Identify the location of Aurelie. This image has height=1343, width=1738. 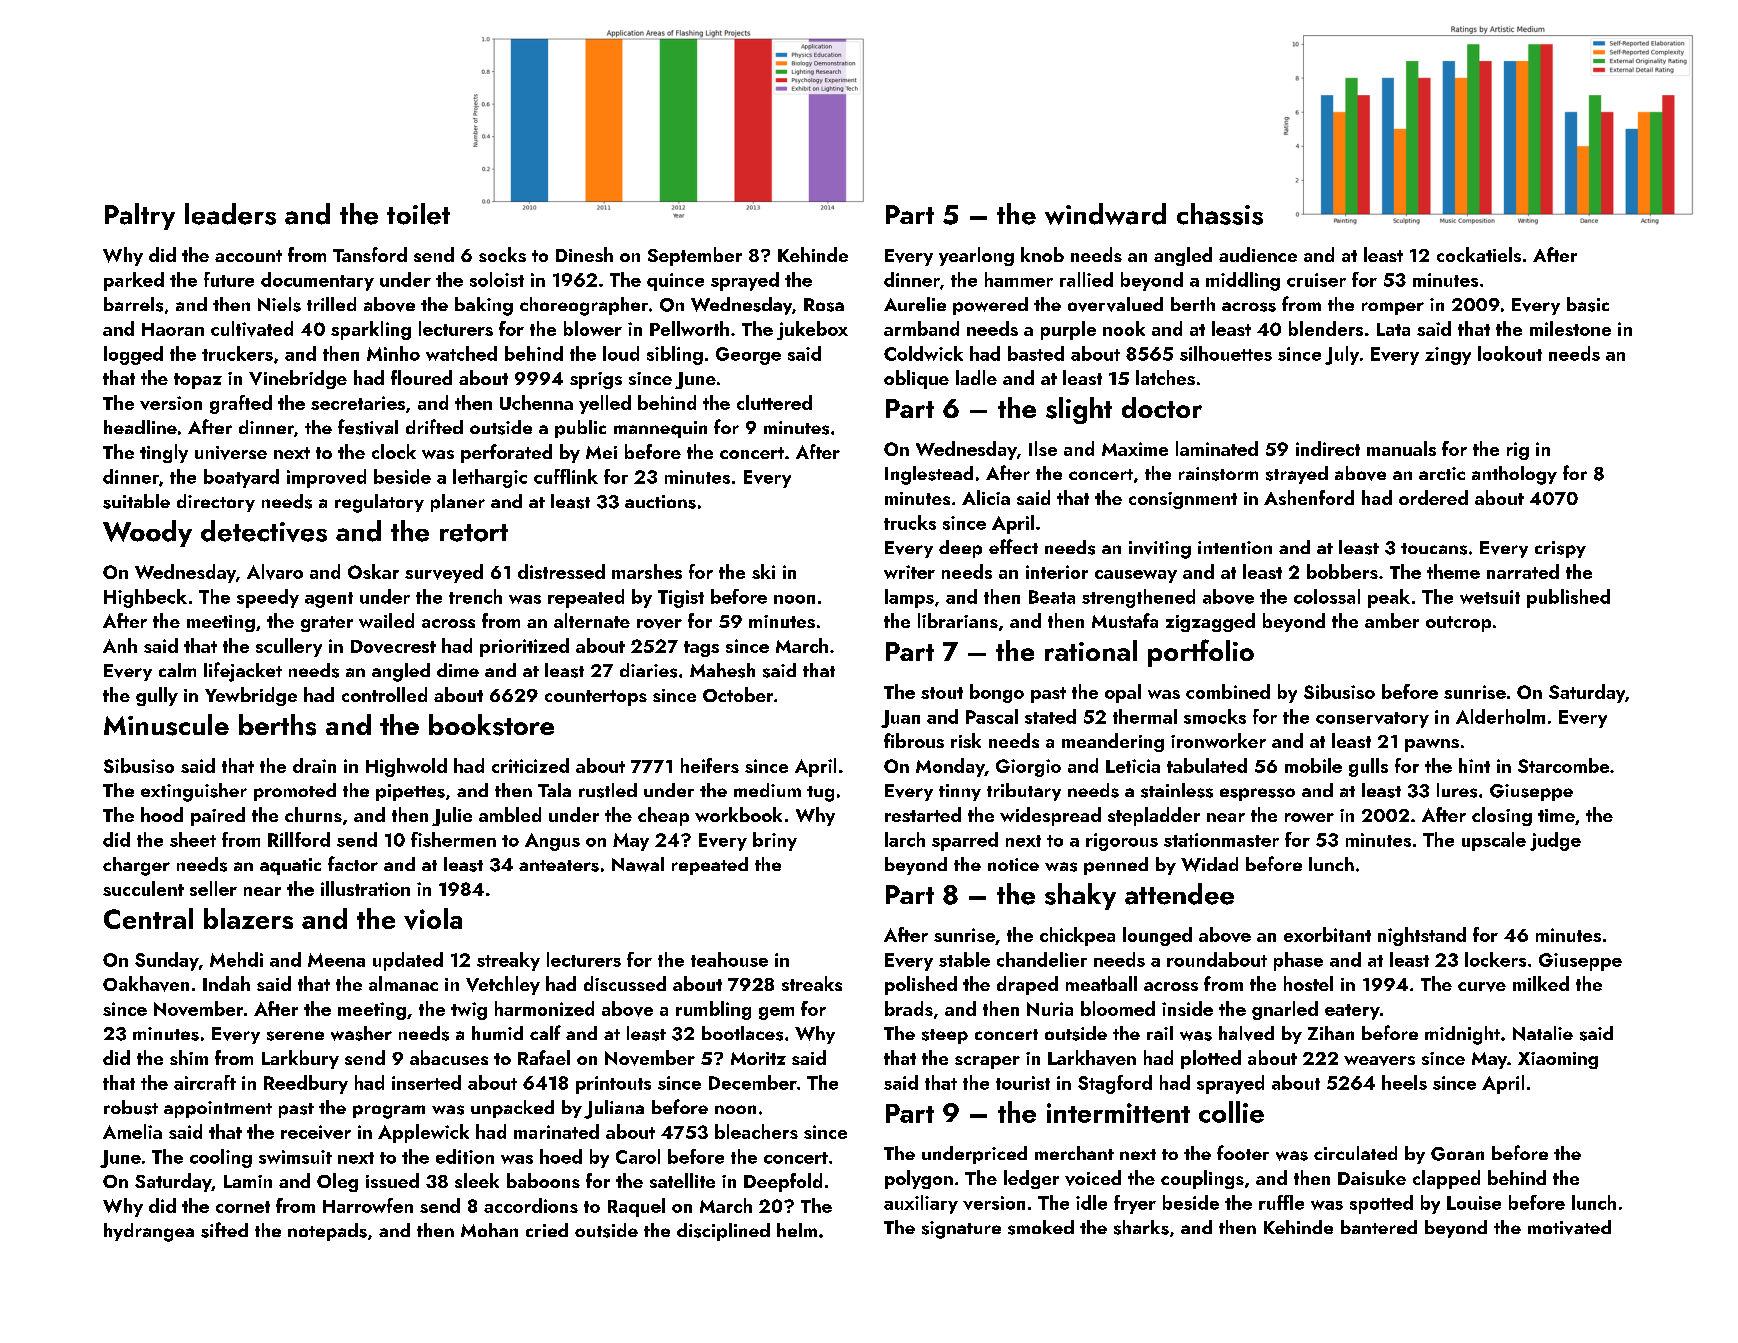
(915, 304).
